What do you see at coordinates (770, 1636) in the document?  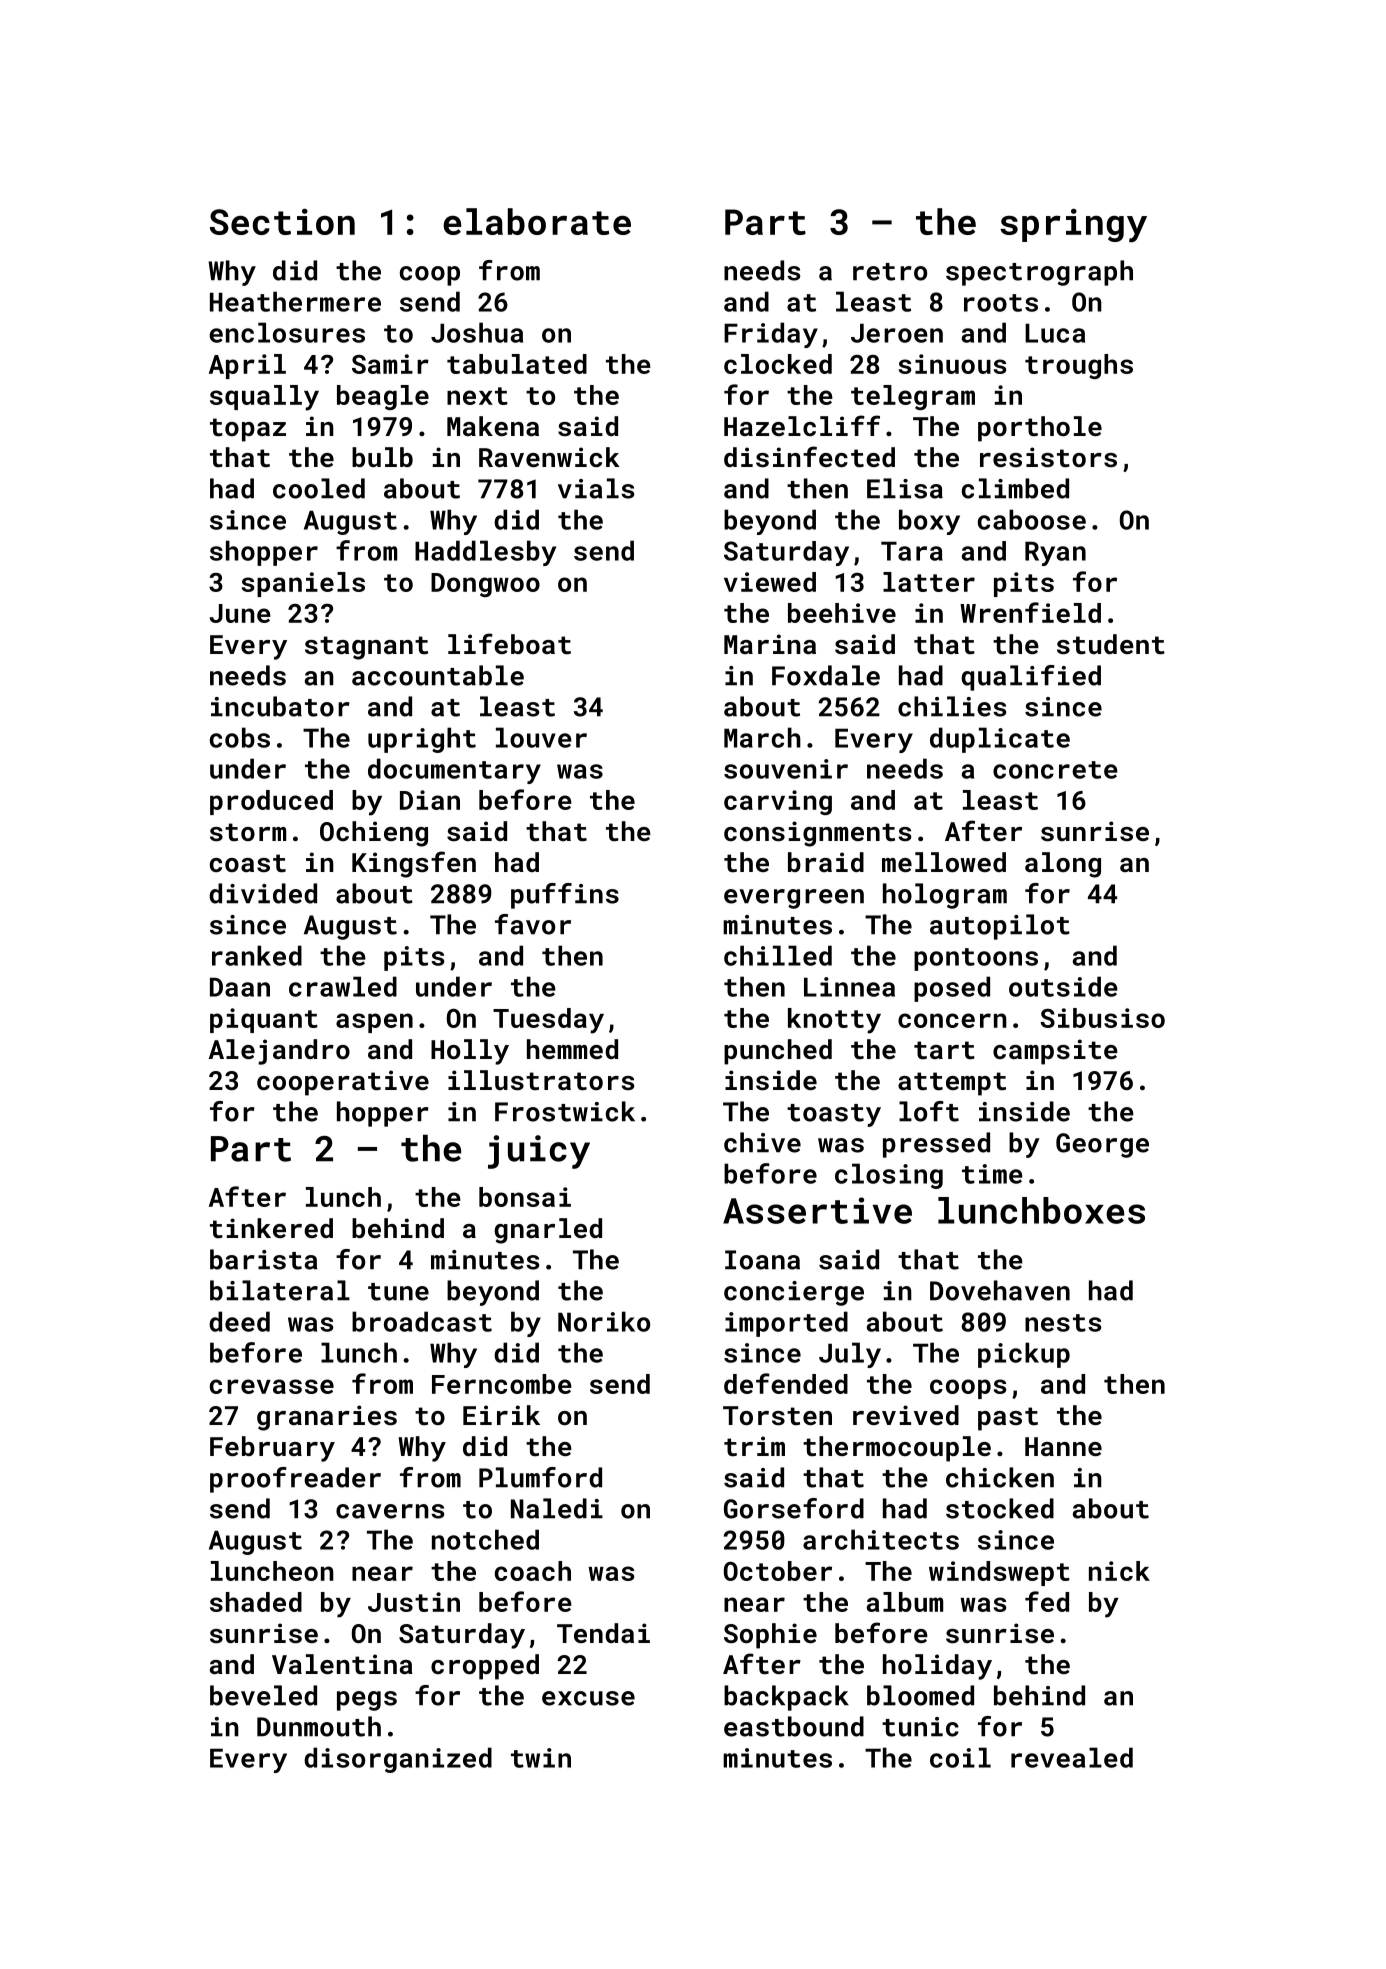 I see `Sophie` at bounding box center [770, 1636].
